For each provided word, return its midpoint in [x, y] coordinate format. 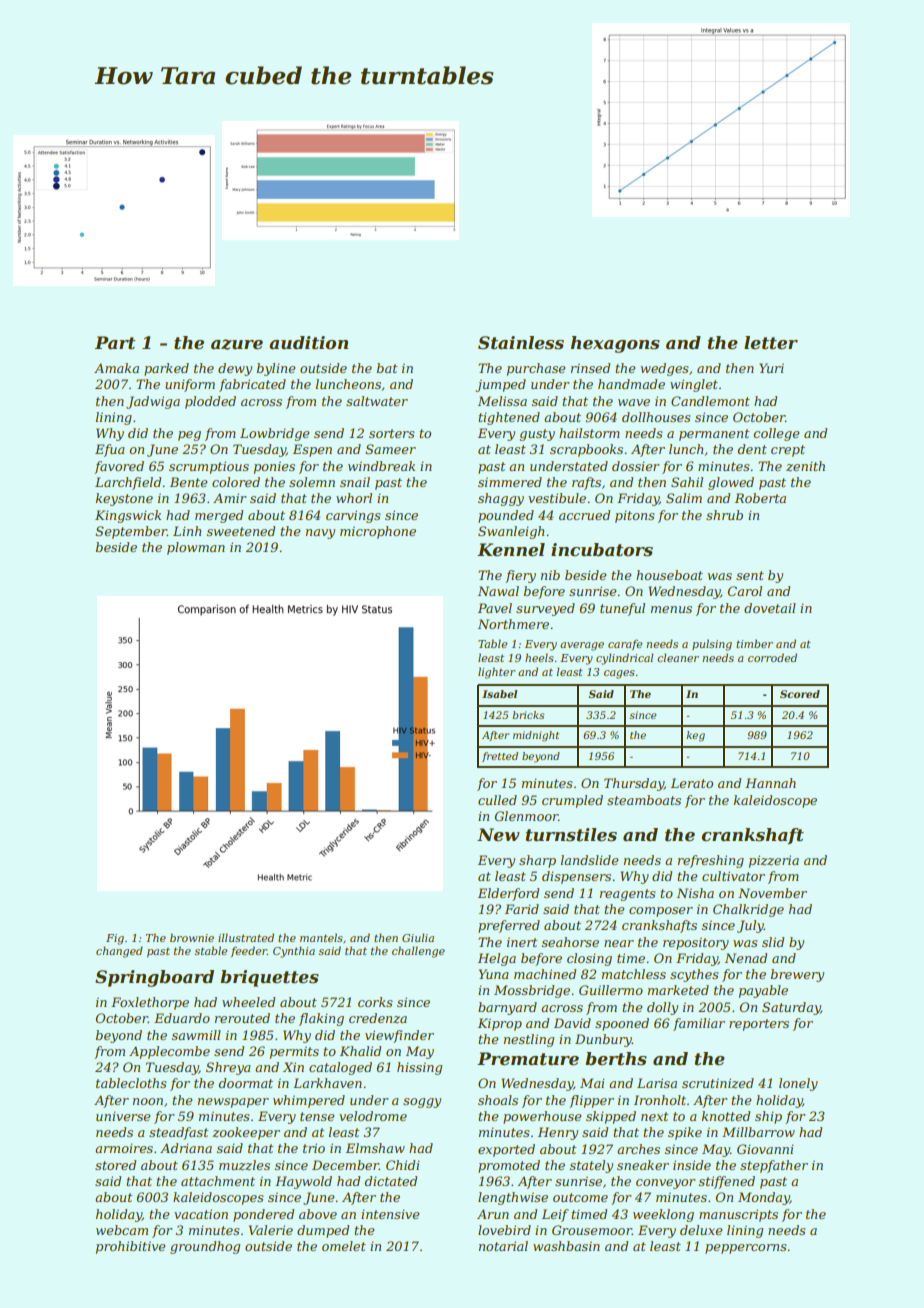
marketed [678, 990]
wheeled [248, 1002]
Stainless [521, 342]
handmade [631, 384]
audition [308, 342]
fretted [500, 757]
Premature [528, 1058]
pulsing [712, 645]
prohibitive [130, 1247]
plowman [196, 548]
